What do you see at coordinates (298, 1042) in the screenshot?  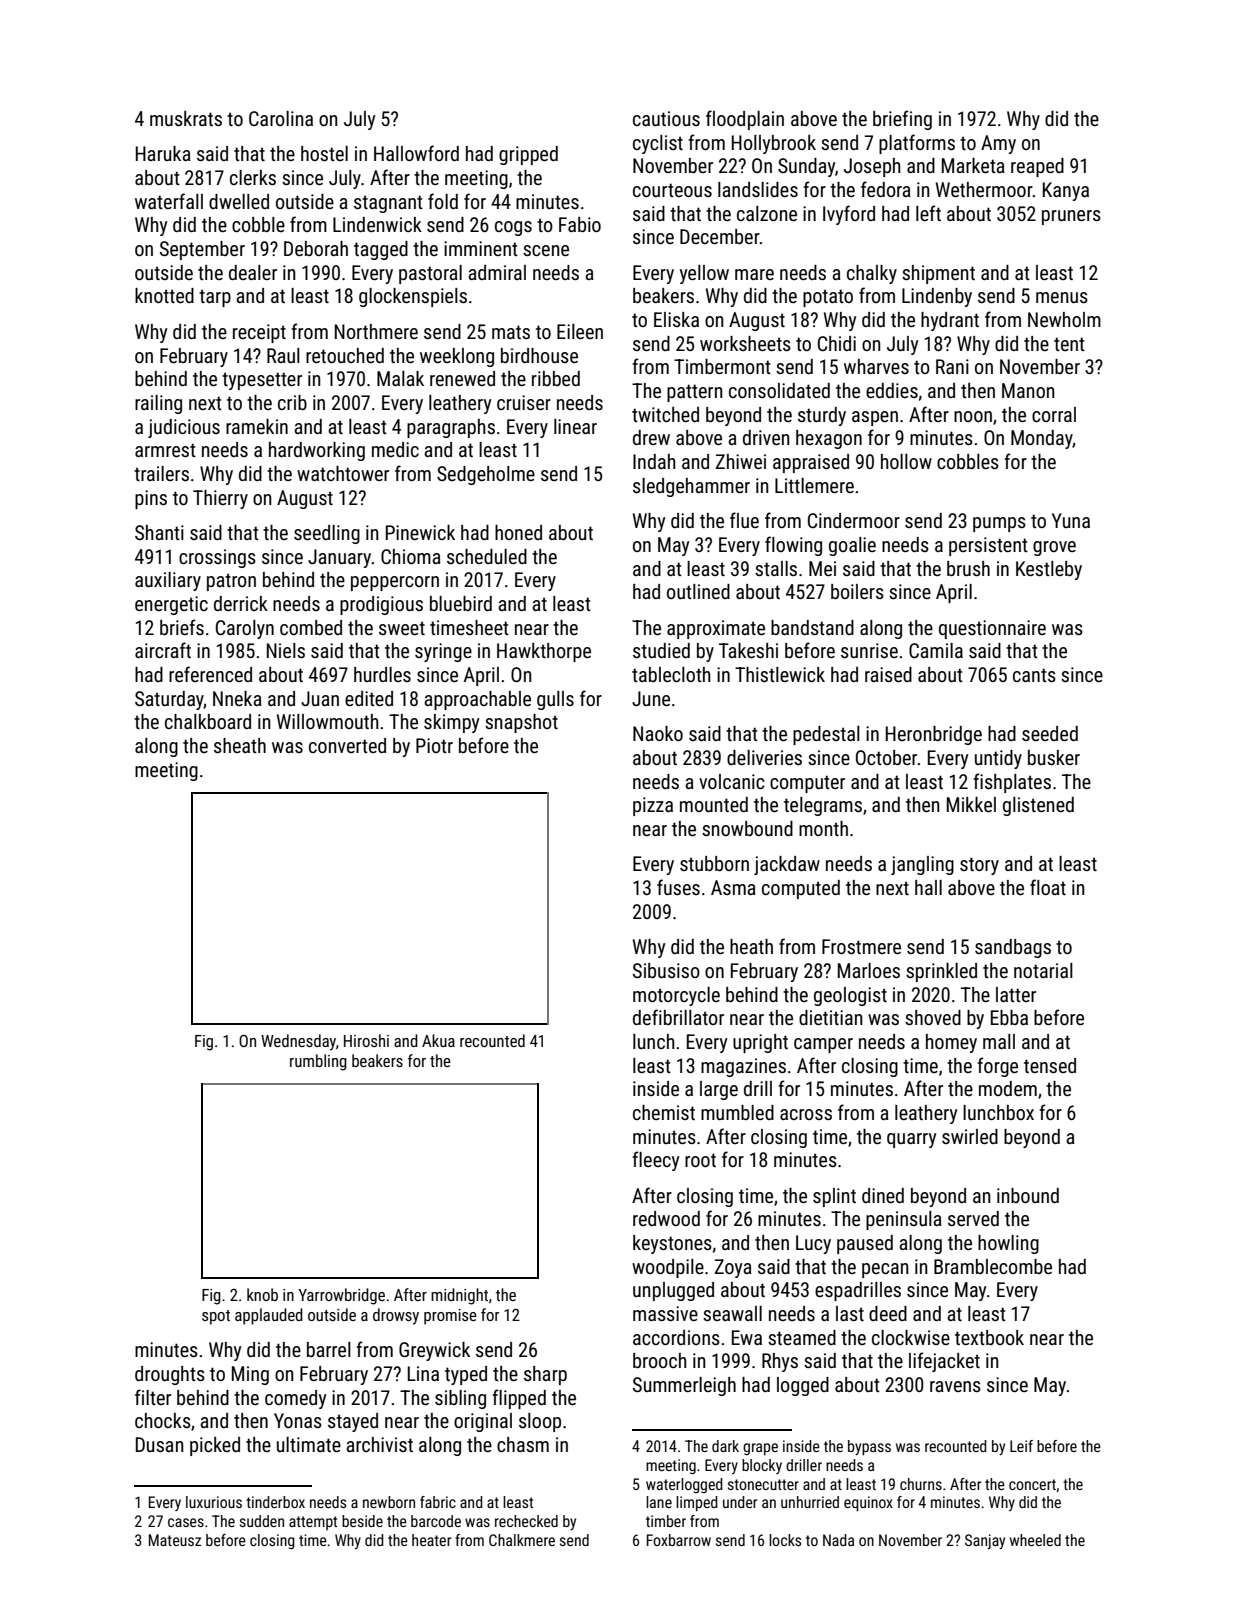 I see `Wednesday` at bounding box center [298, 1042].
